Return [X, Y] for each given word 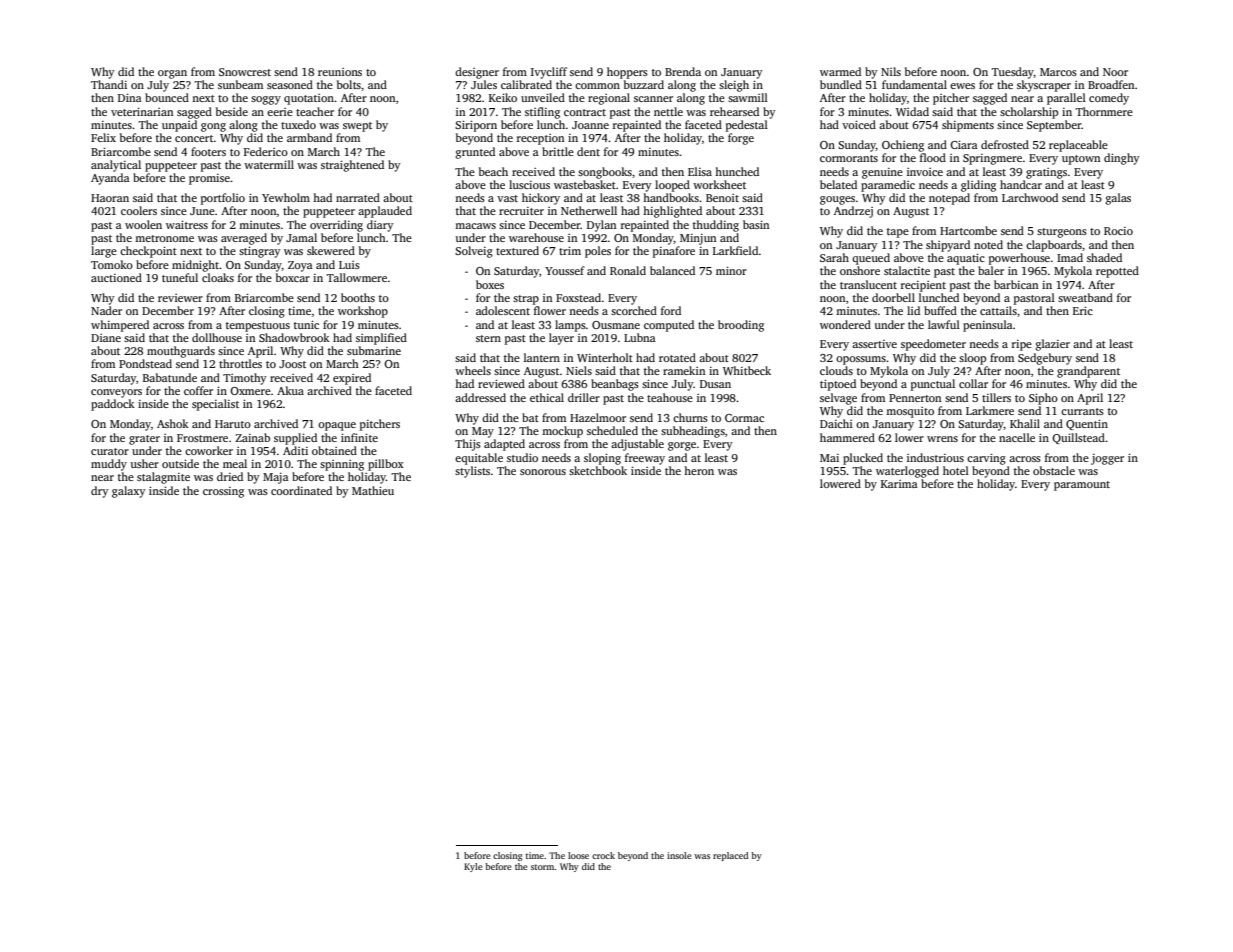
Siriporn [476, 126]
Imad [1070, 257]
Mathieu [373, 490]
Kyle [473, 867]
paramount [1082, 486]
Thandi [109, 84]
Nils [891, 71]
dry [100, 492]
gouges [837, 200]
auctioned [116, 277]
